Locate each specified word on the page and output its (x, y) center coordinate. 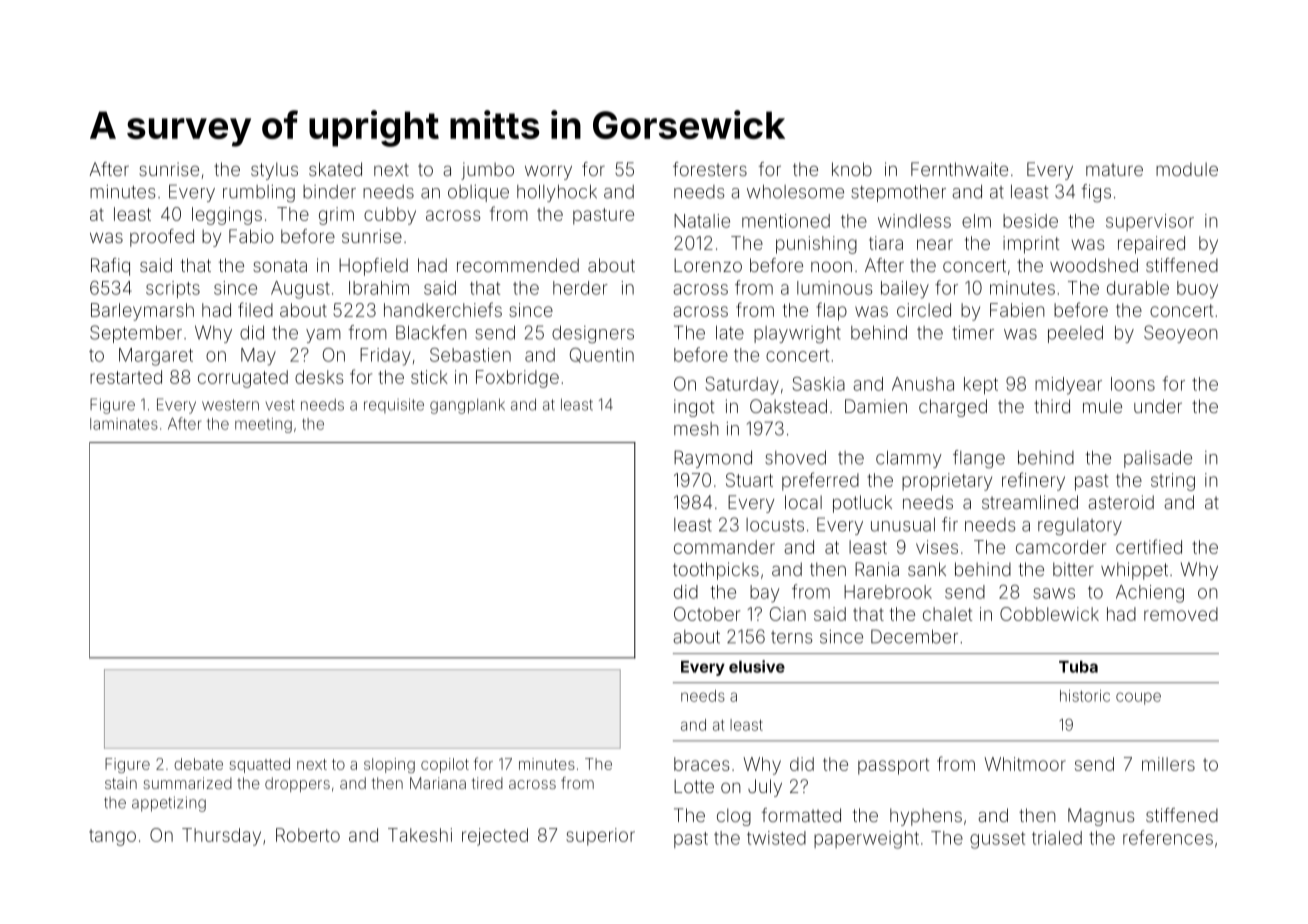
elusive (757, 666)
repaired (1151, 245)
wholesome (795, 192)
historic (1085, 696)
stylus (274, 171)
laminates (124, 424)
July (765, 788)
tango (112, 837)
